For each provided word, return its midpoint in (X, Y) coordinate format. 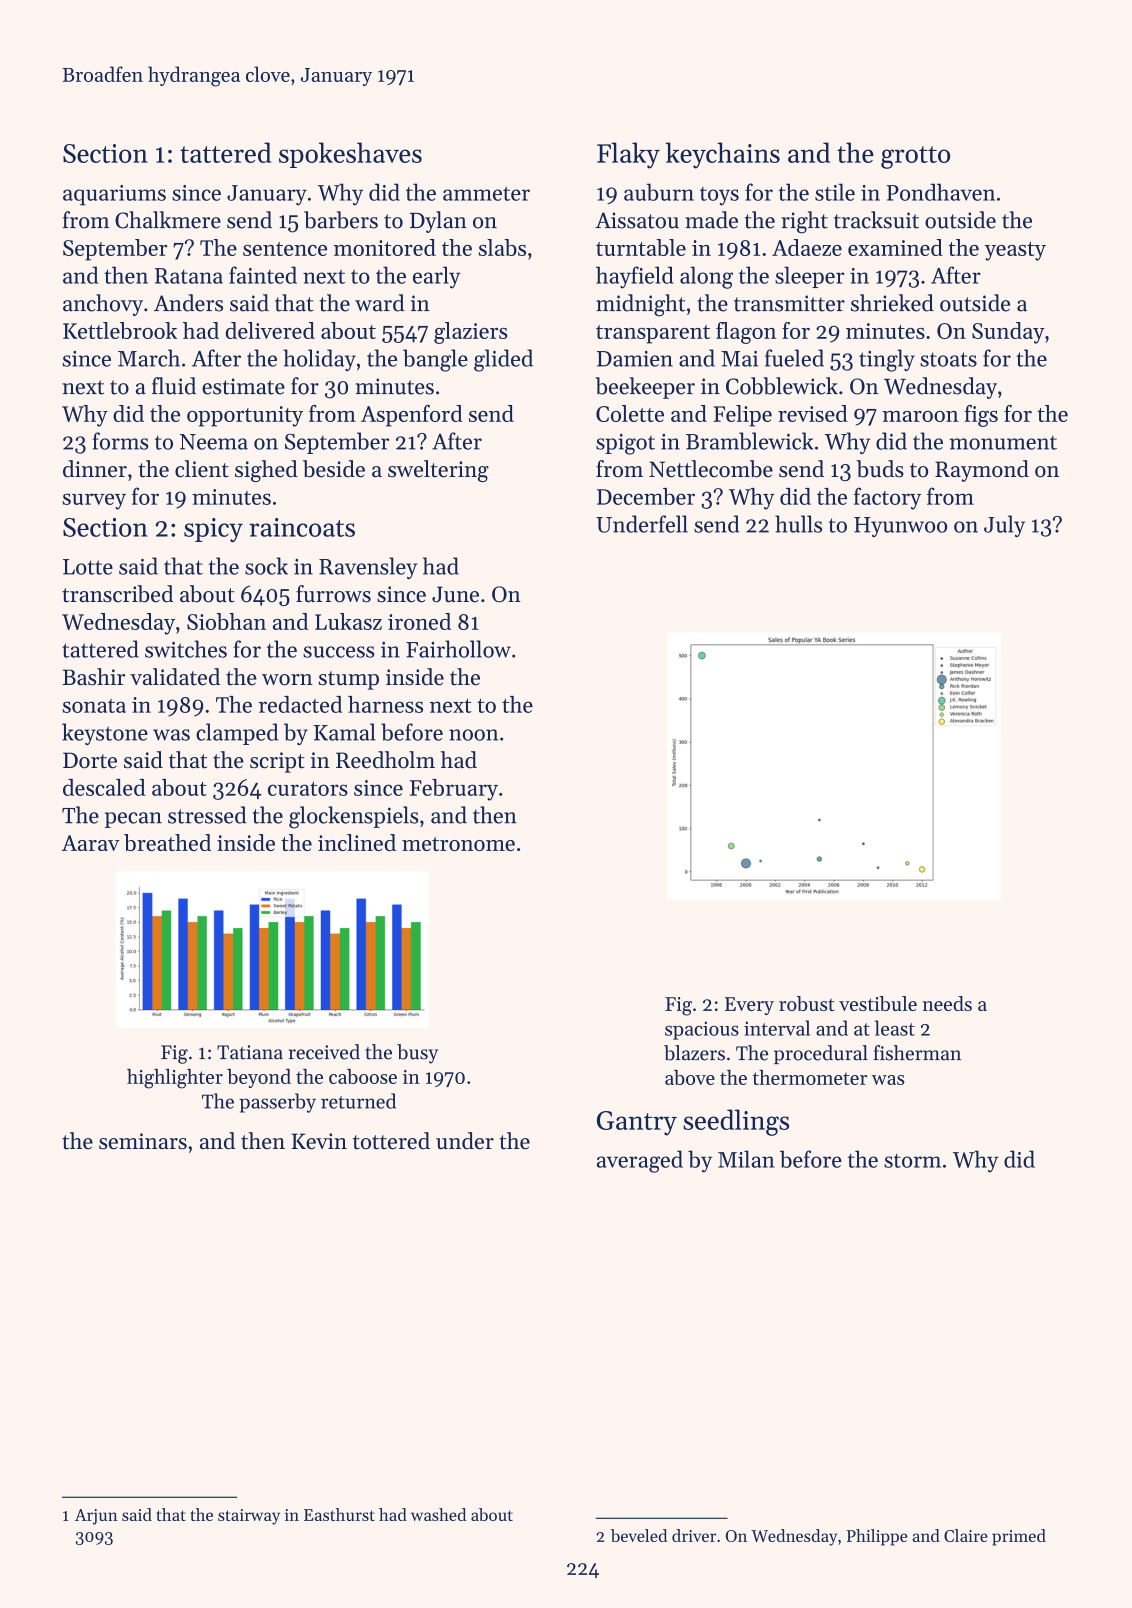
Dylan (438, 222)
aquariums (114, 195)
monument (1003, 443)
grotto (915, 157)
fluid (174, 386)
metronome (458, 844)
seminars (143, 1141)
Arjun (96, 1517)
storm (912, 1161)
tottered (391, 1141)
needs (947, 1003)
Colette (630, 413)
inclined (357, 842)
